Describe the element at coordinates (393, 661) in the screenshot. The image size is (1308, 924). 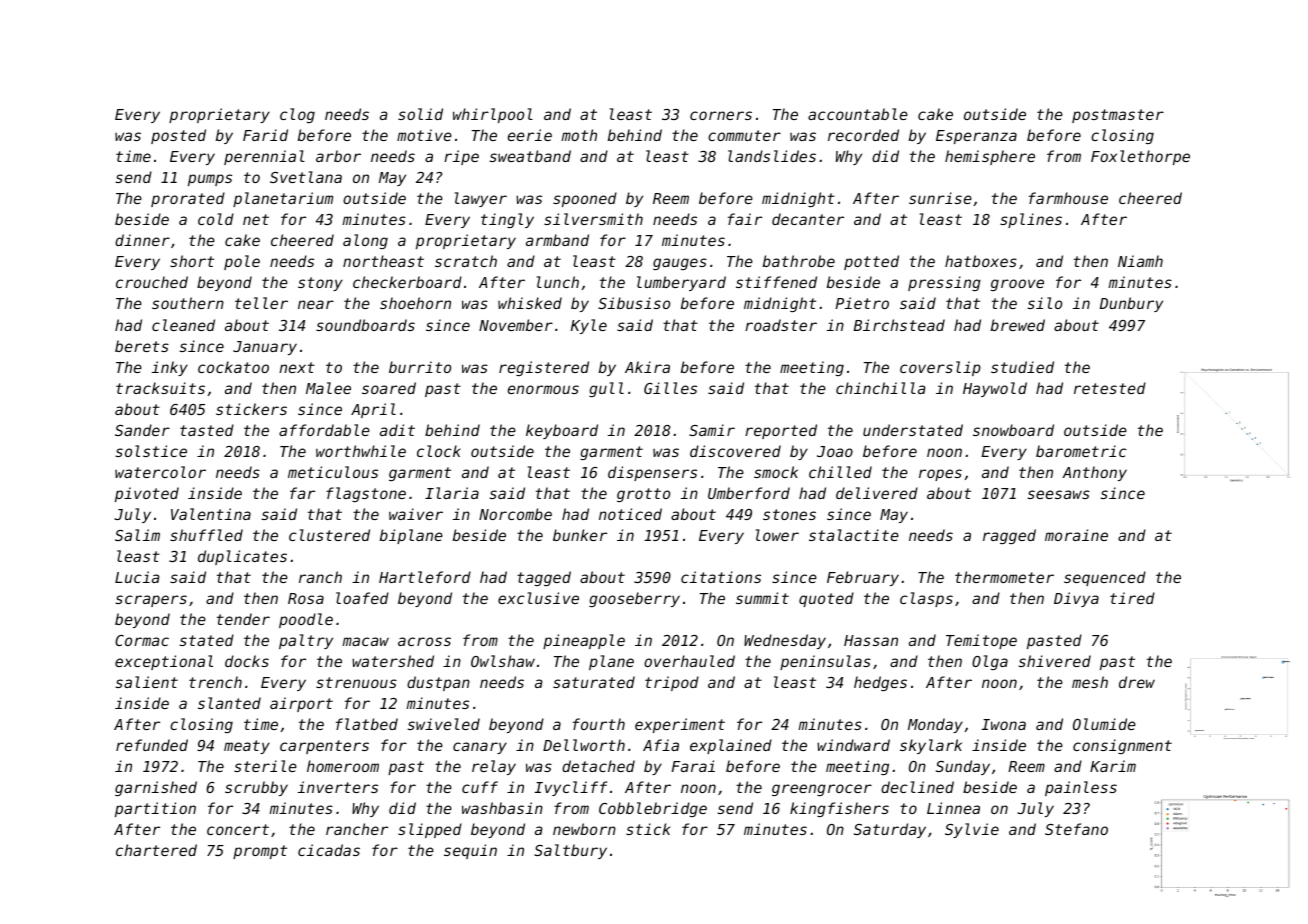
I see `watershed` at that location.
